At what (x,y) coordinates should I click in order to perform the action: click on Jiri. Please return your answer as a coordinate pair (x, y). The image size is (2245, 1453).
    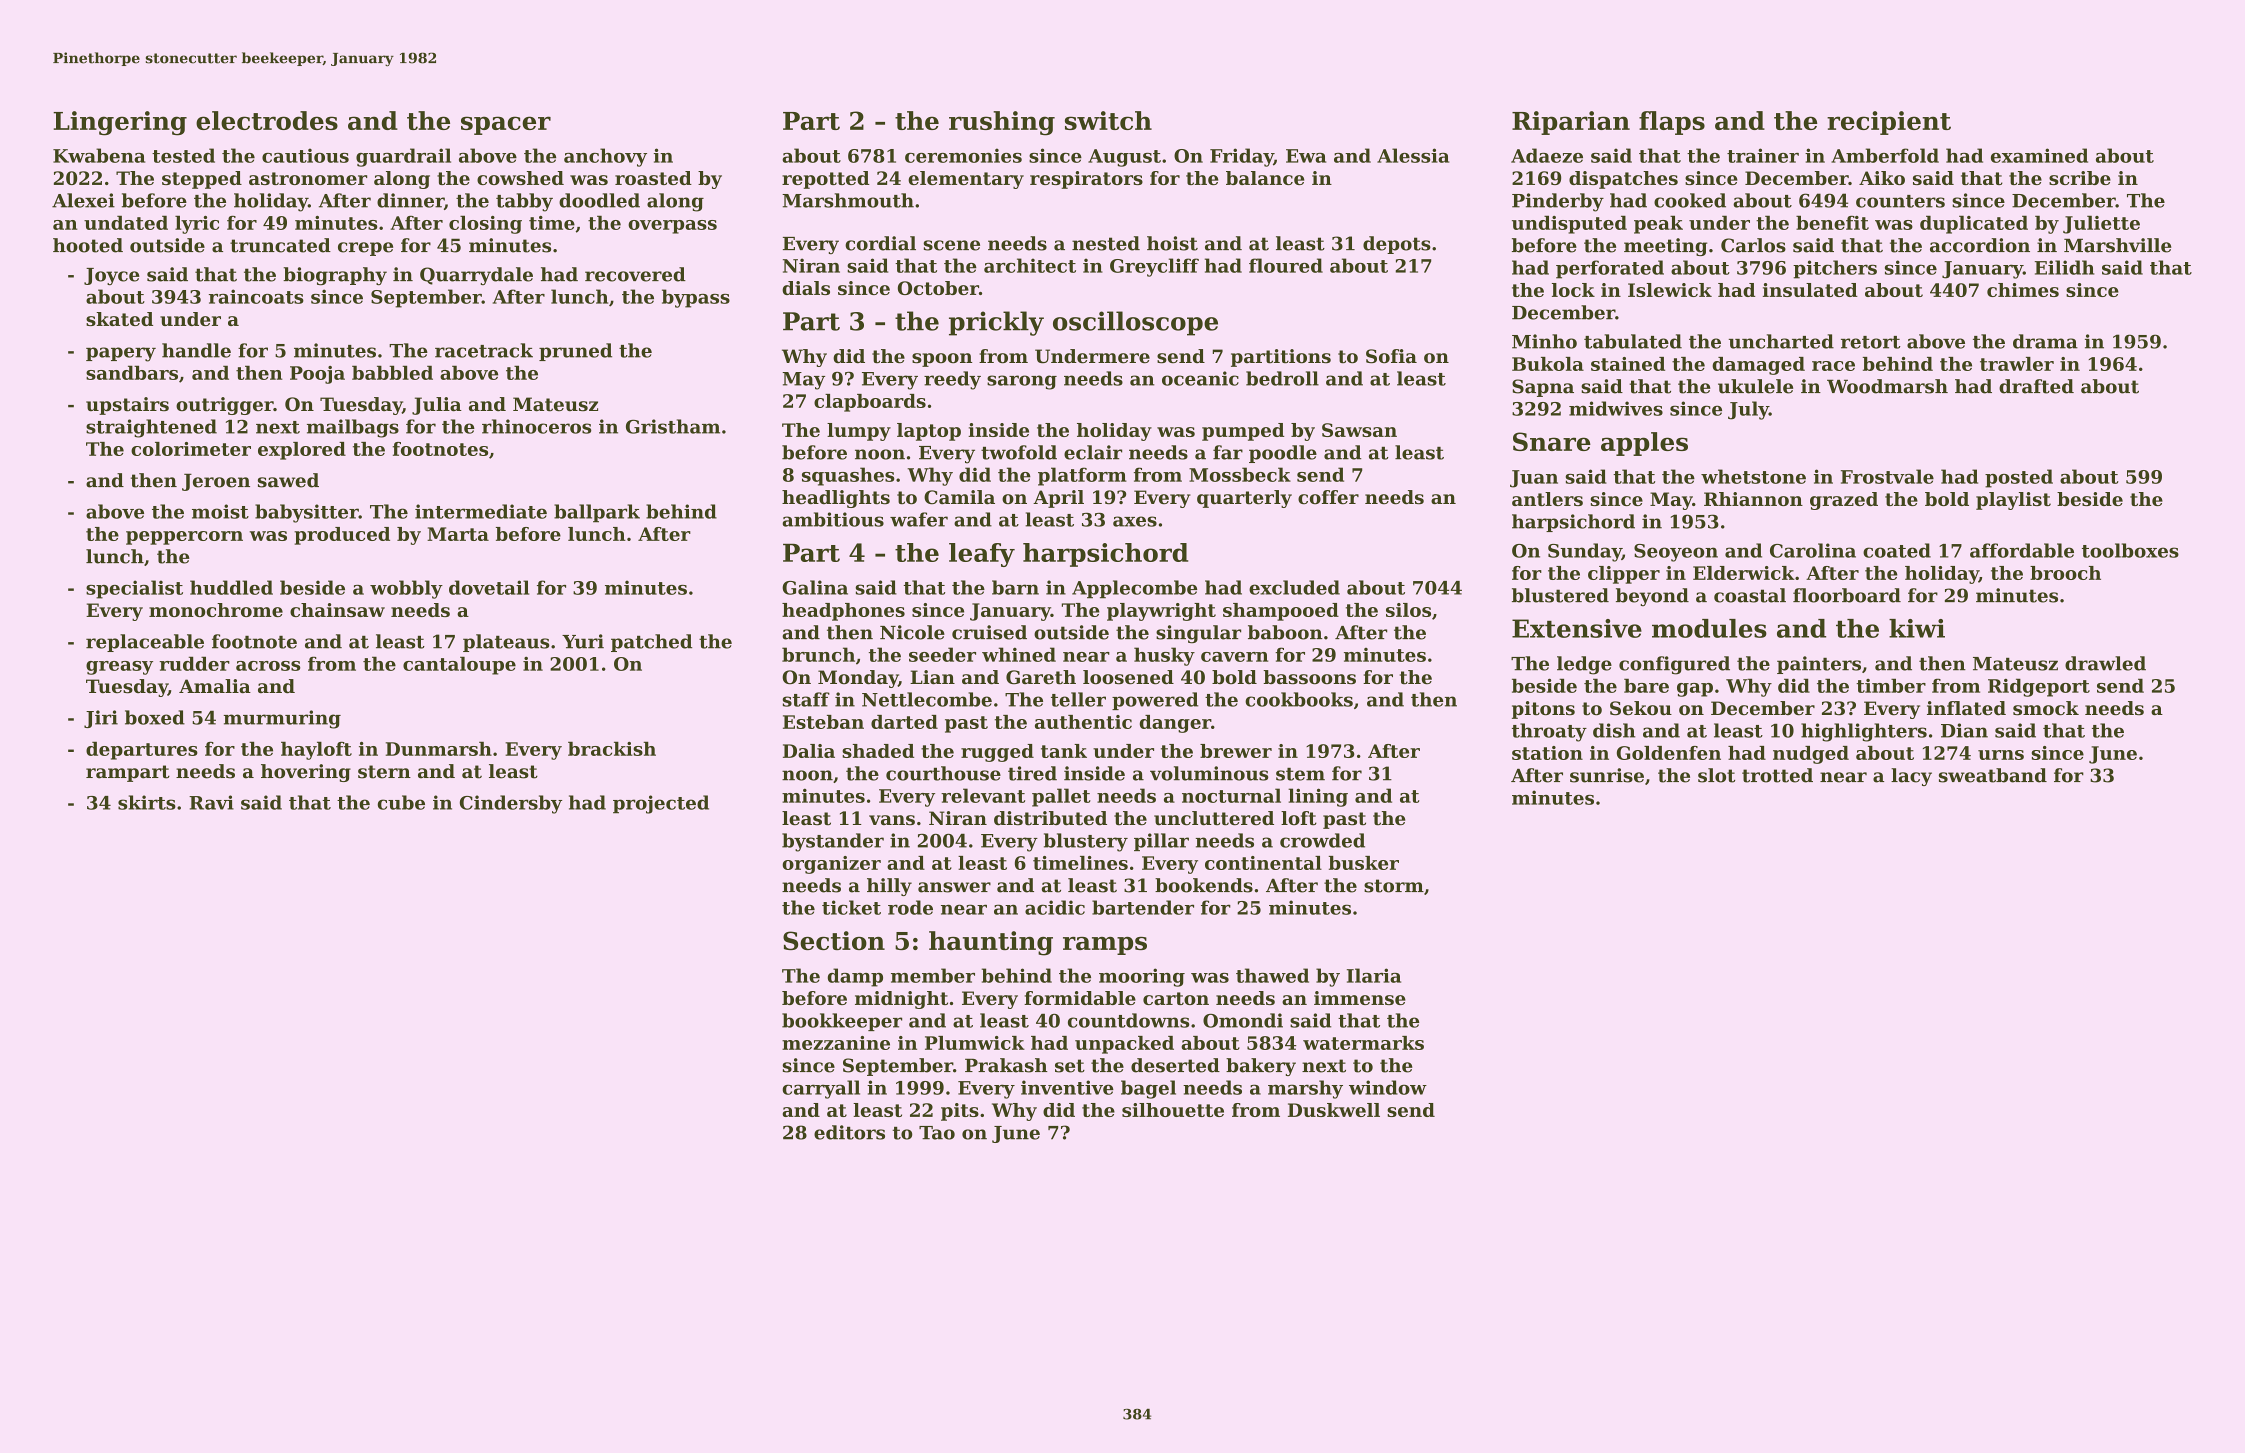
    Looking at the image, I should click on (101, 719).
